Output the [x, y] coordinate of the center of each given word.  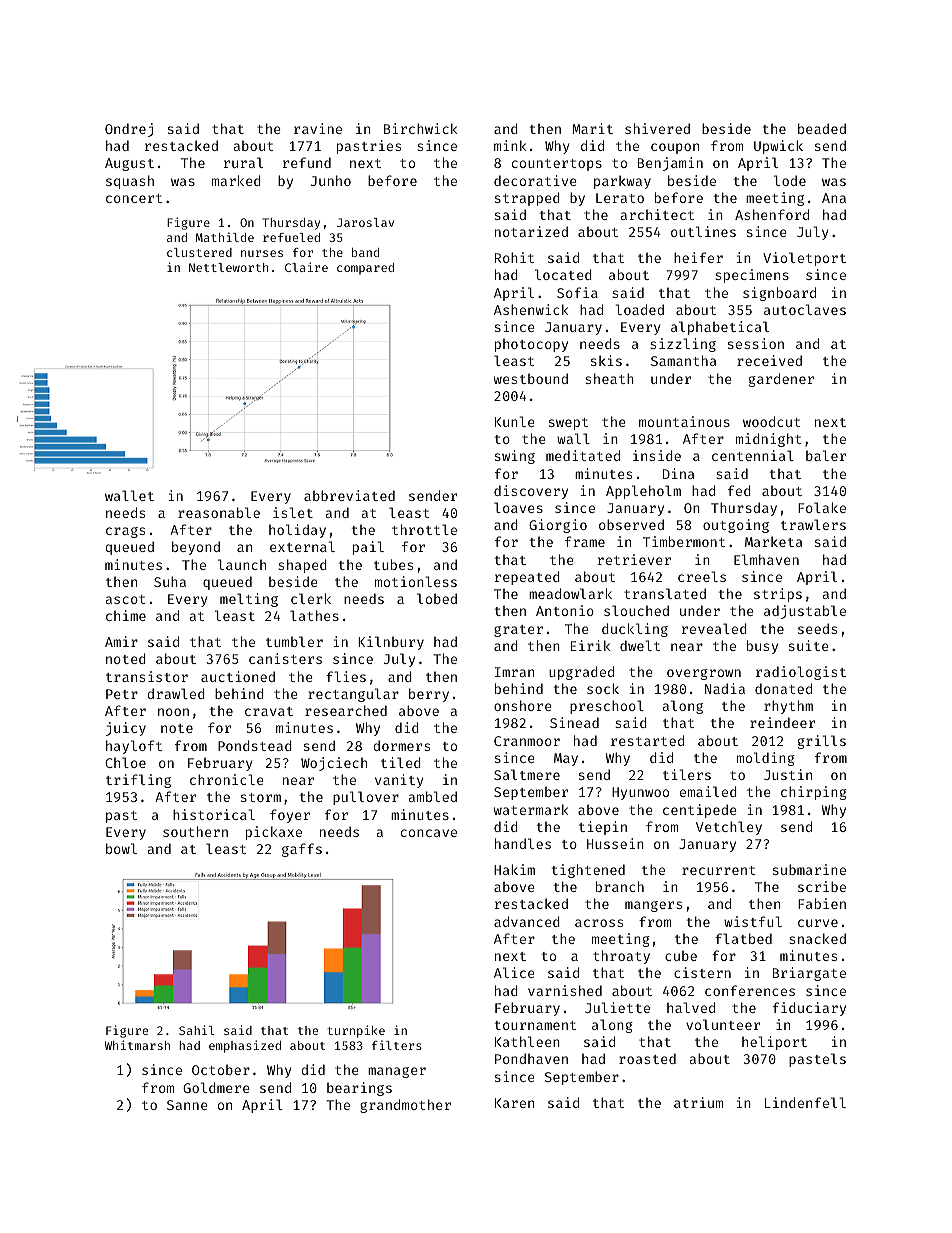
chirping [814, 793]
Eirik [591, 645]
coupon [675, 148]
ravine [318, 128]
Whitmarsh [137, 1045]
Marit [592, 128]
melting [249, 600]
